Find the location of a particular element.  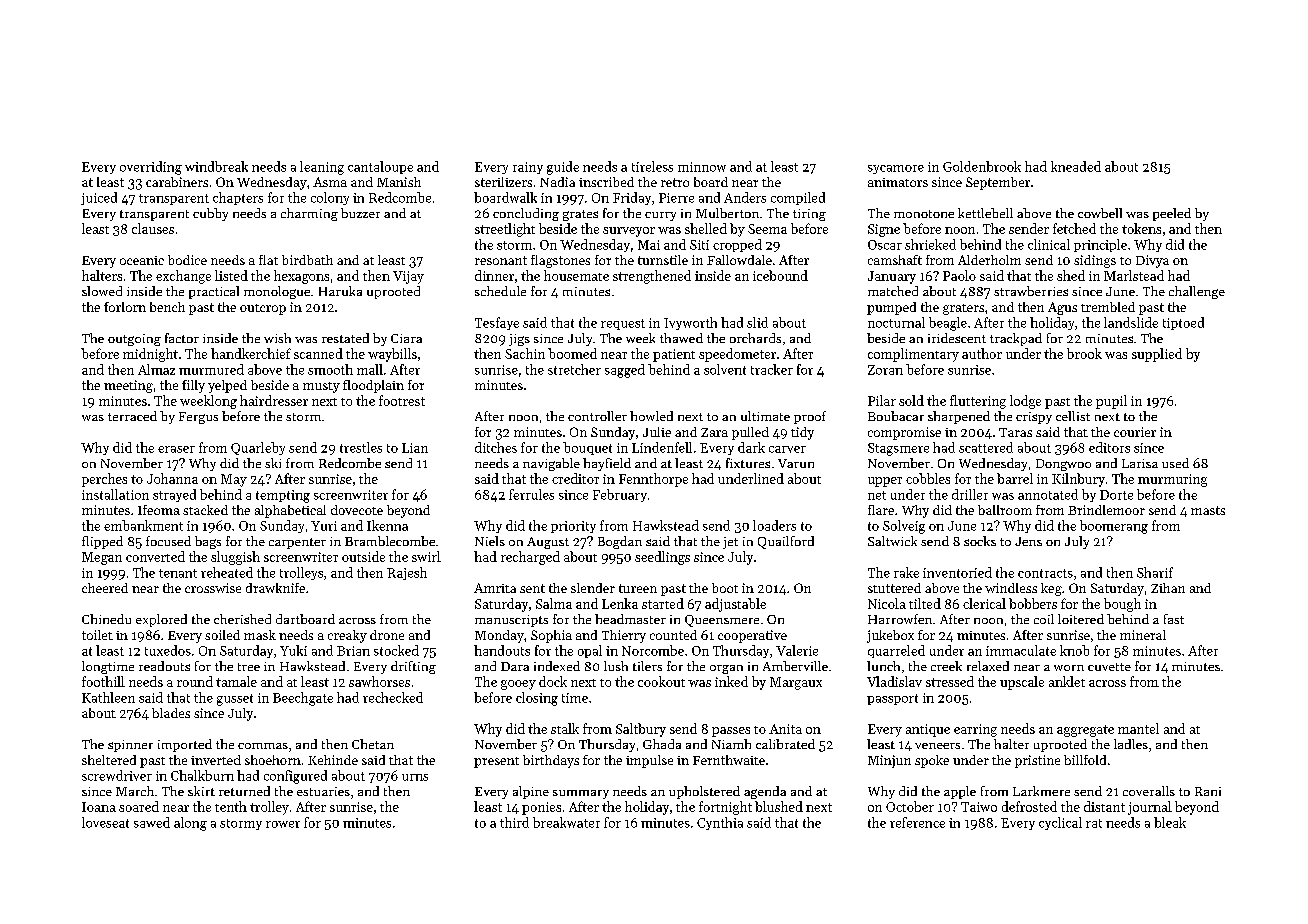

minnow is located at coordinates (702, 167).
